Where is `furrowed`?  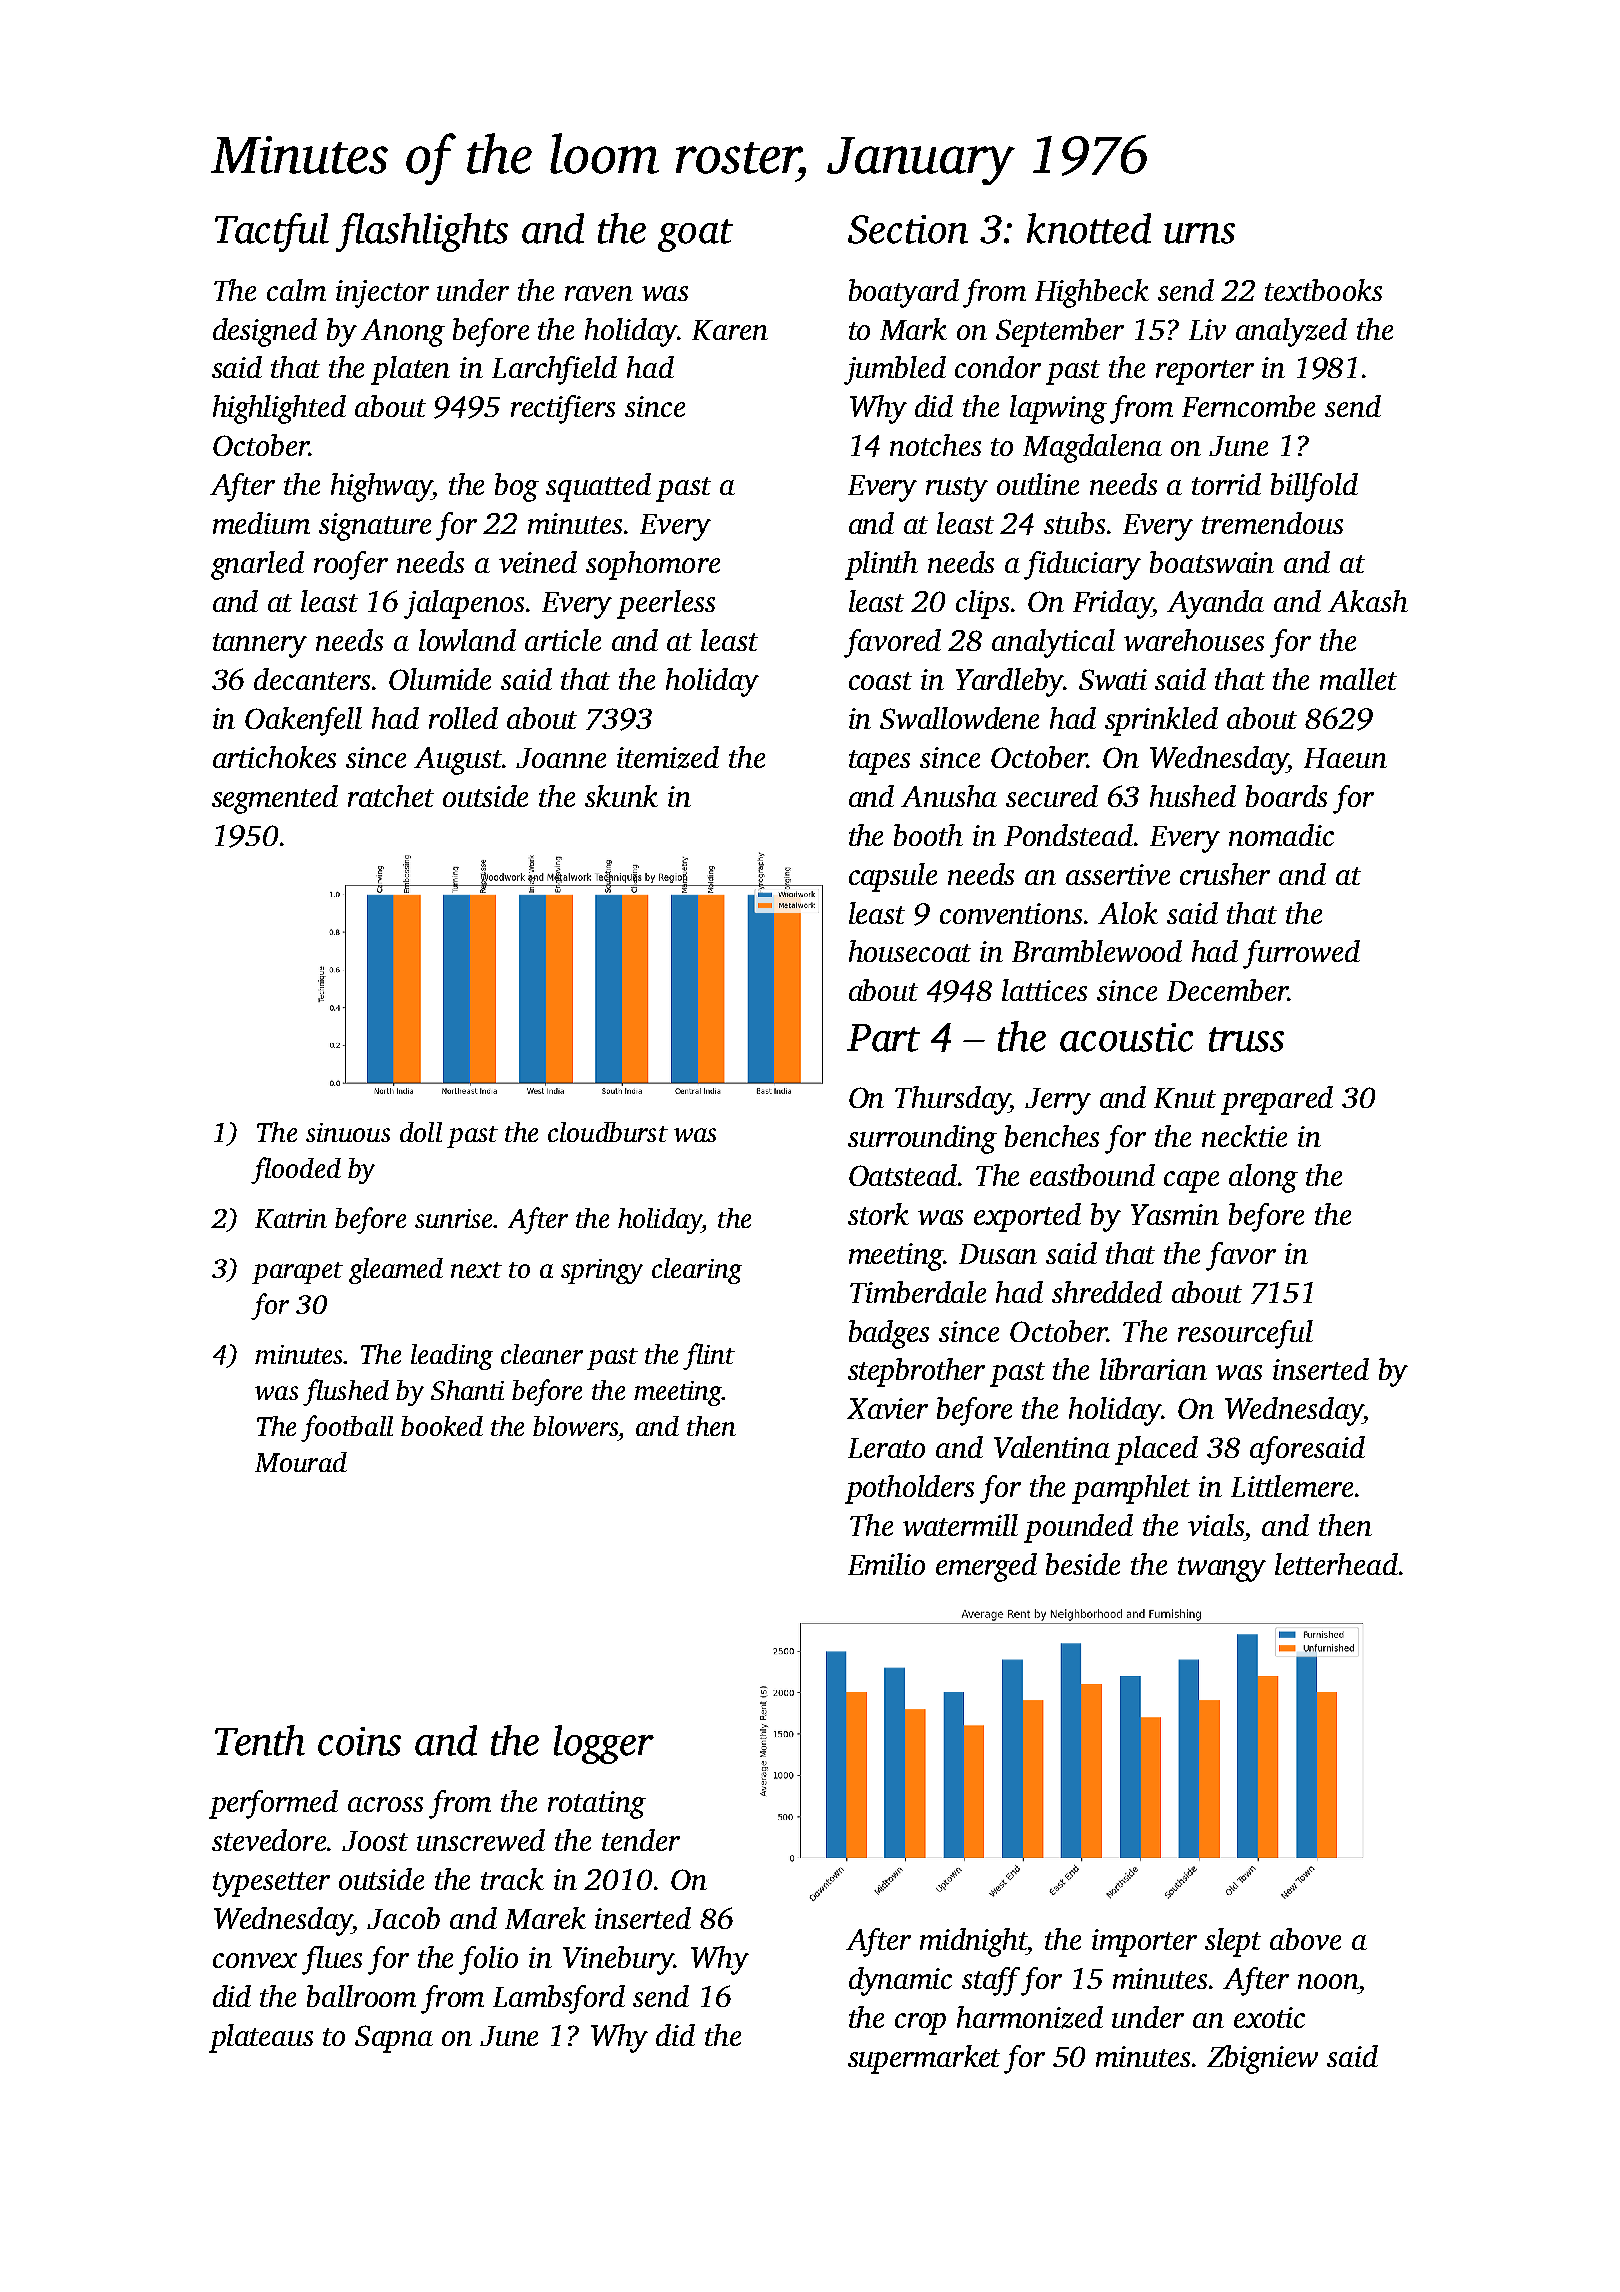
furrowed is located at coordinates (1301, 954).
